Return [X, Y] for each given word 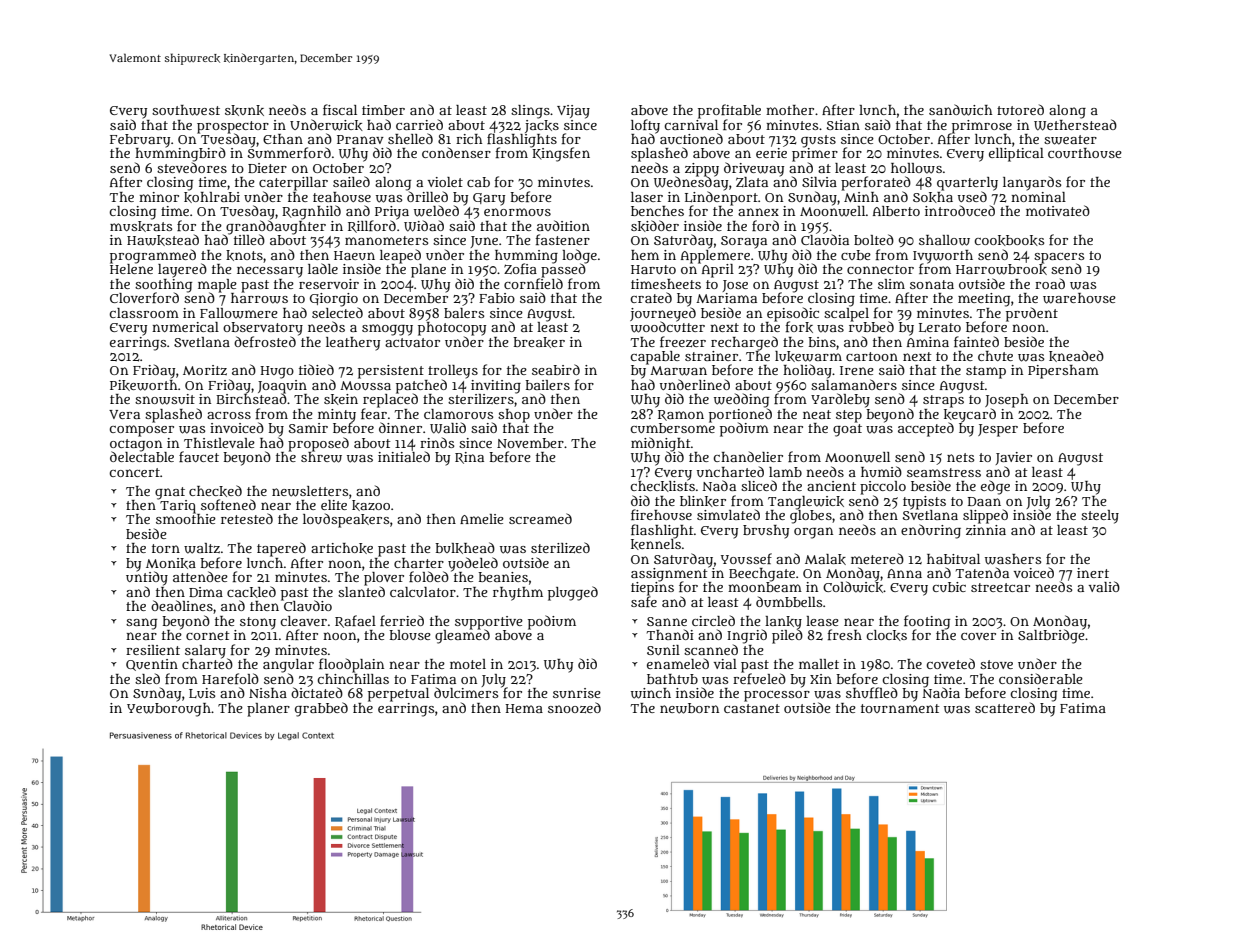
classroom [144, 313]
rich [469, 139]
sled [147, 678]
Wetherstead [1075, 125]
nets [960, 457]
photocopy [452, 329]
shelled [410, 138]
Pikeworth [144, 385]
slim [891, 284]
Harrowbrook [1001, 269]
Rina [469, 458]
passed [564, 270]
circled [713, 620]
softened [228, 504]
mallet [819, 664]
